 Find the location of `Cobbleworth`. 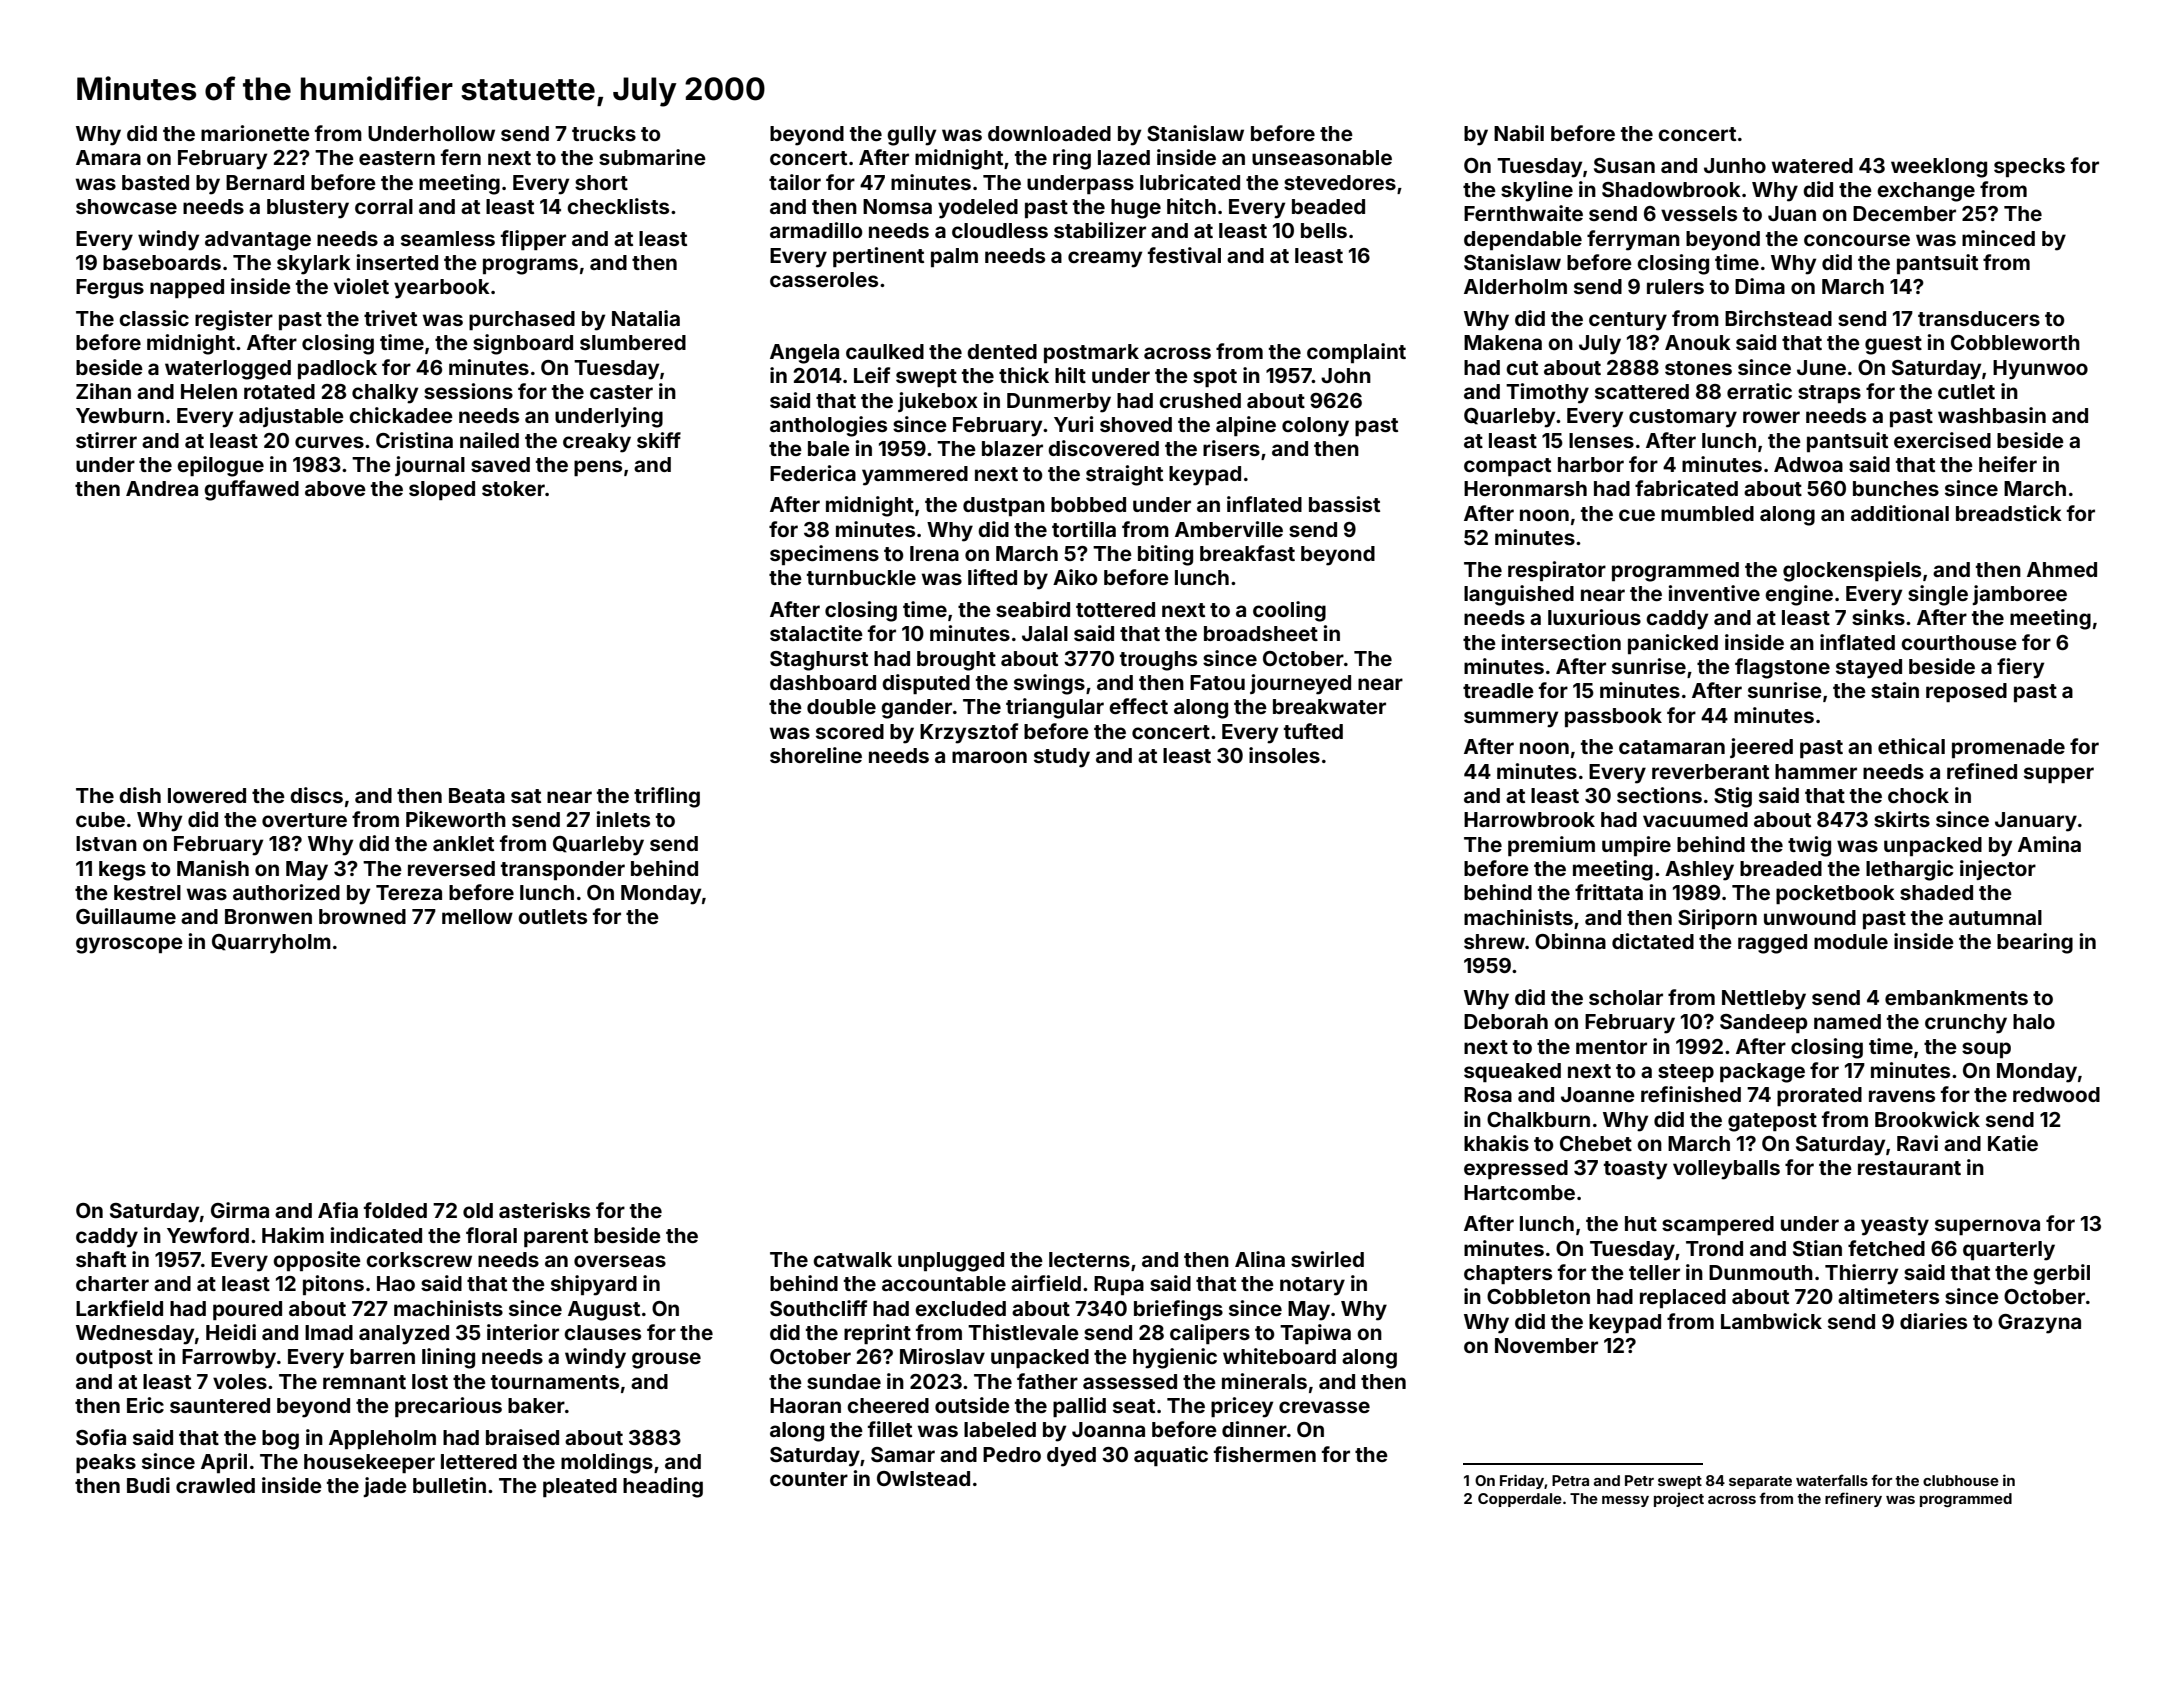

Cobbleworth is located at coordinates (2015, 342).
